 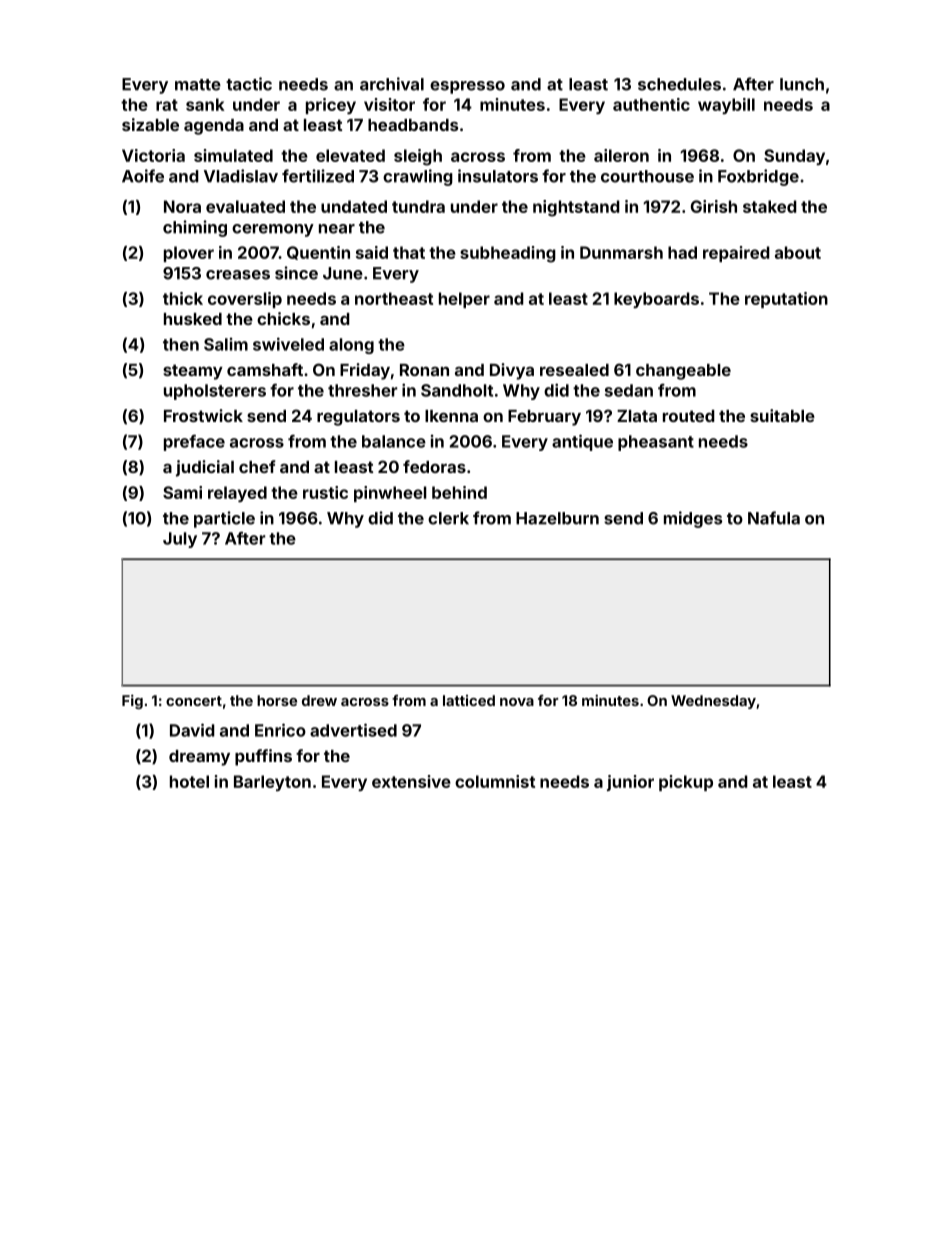 I want to click on Barleyton, so click(x=272, y=783).
